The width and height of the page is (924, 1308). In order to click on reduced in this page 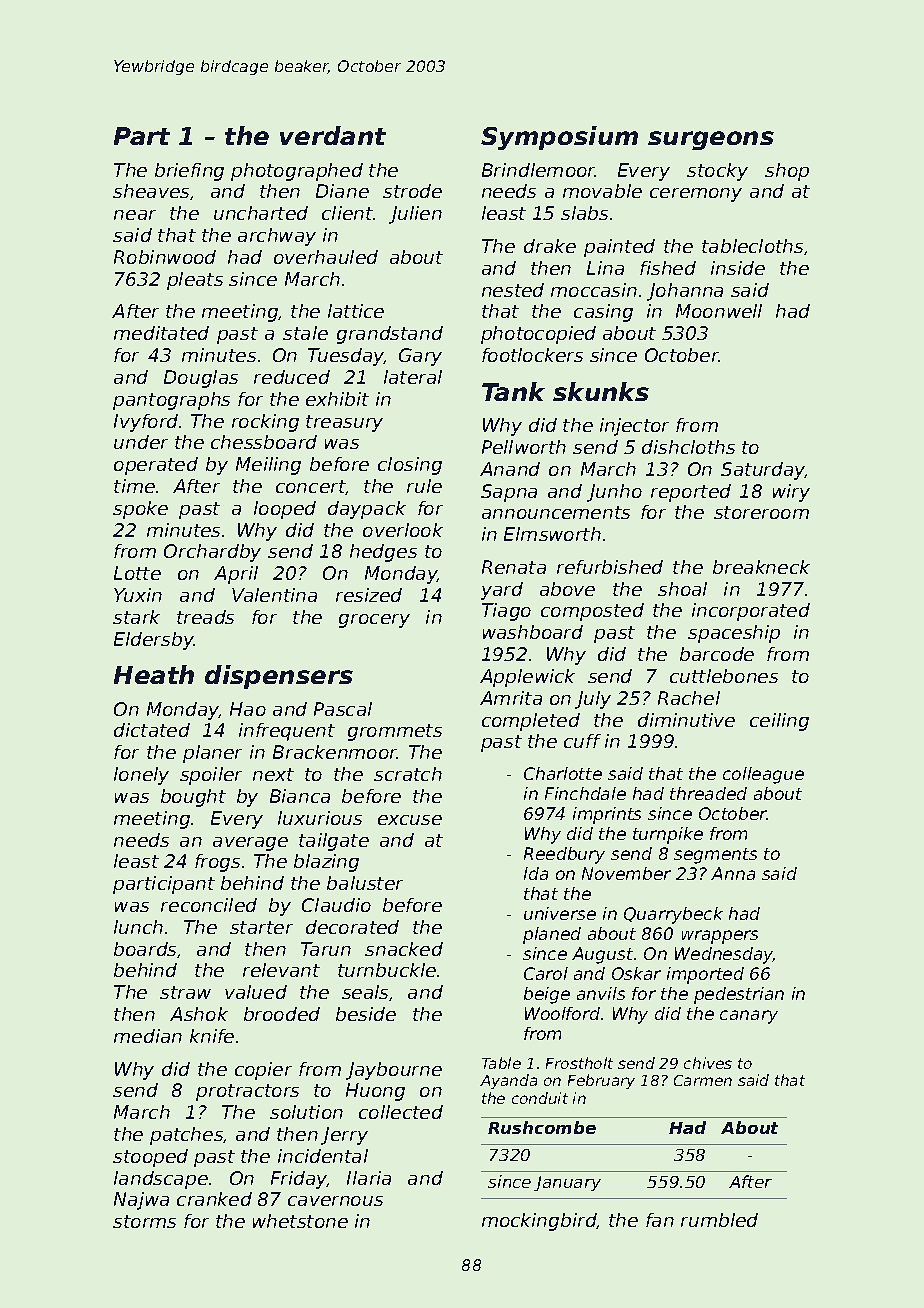, I will do `click(292, 377)`.
